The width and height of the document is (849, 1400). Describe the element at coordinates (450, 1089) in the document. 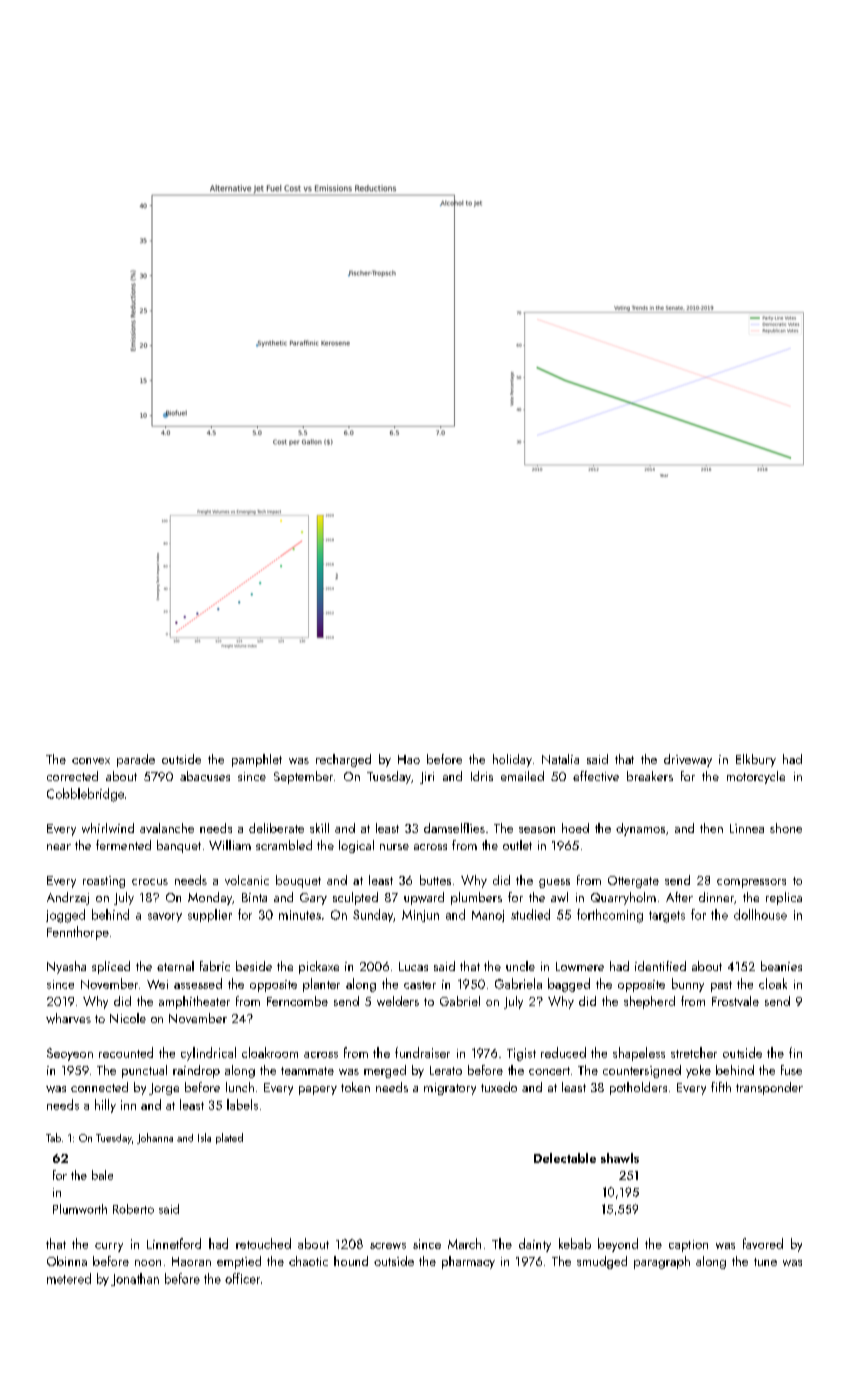

I see `migratory` at that location.
